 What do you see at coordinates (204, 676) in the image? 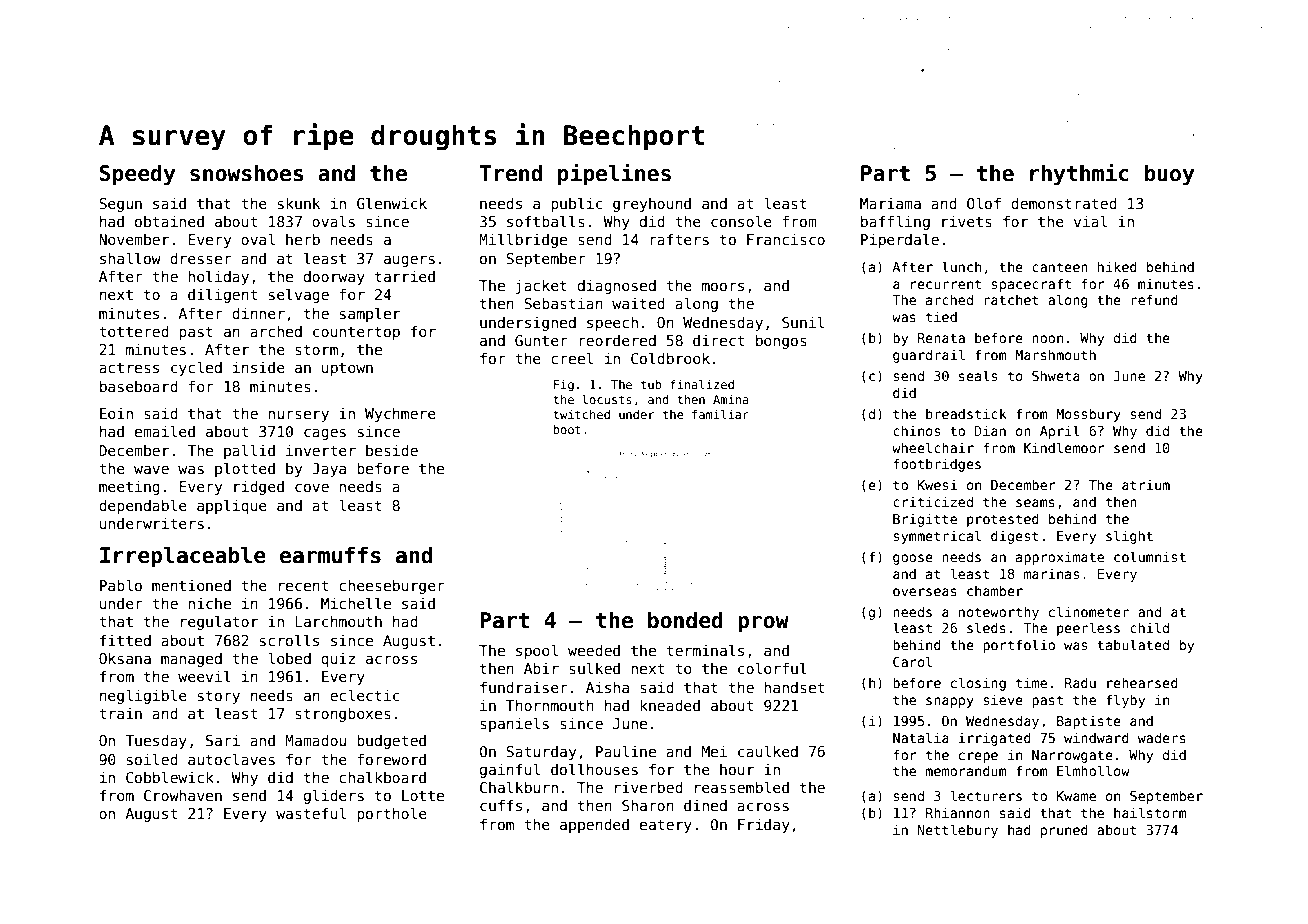
I see `weevil` at bounding box center [204, 676].
